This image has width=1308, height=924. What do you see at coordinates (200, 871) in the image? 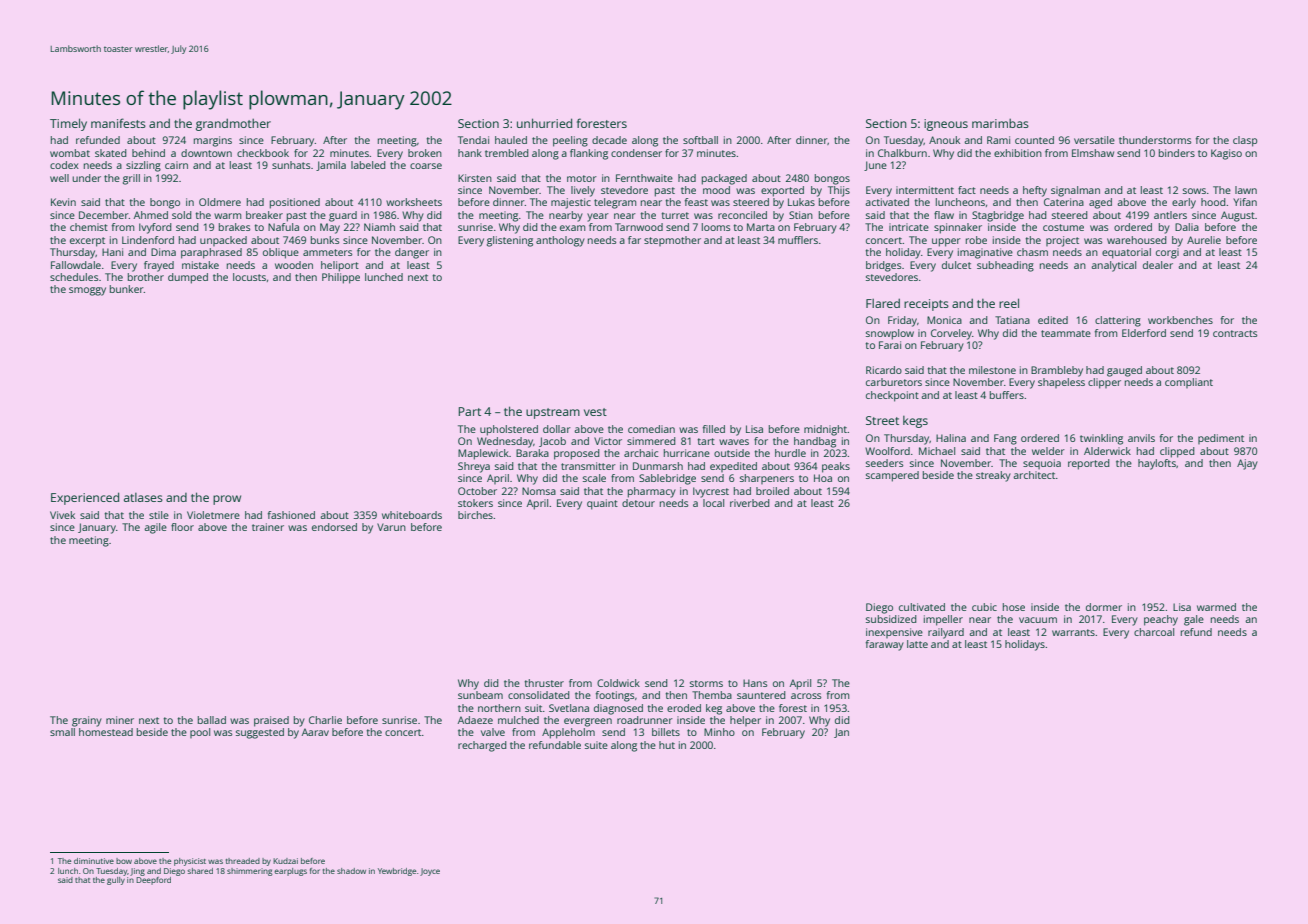
I see `shared` at bounding box center [200, 871].
